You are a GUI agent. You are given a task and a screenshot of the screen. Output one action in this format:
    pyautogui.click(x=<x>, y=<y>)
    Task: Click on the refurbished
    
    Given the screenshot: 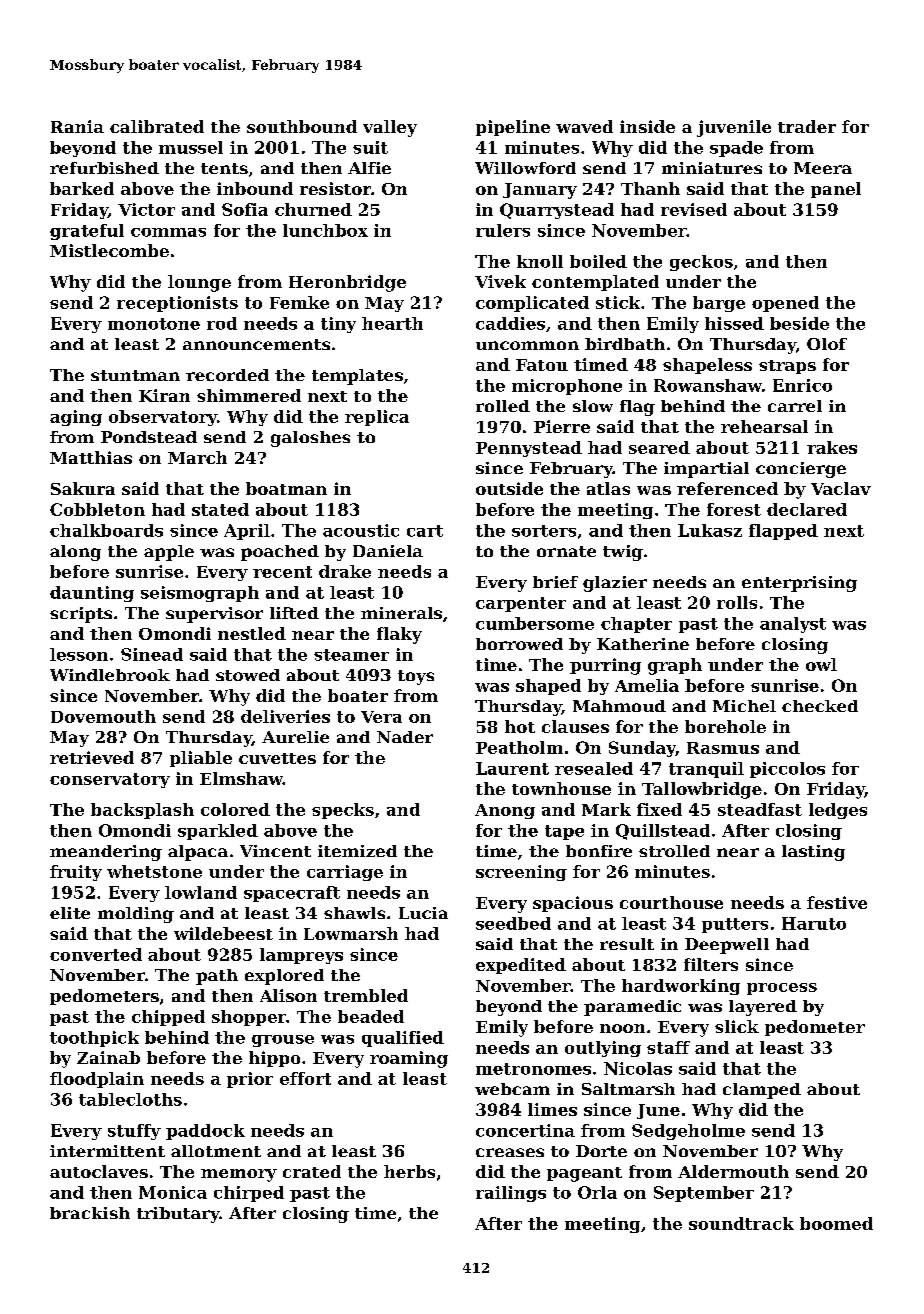 What is the action you would take?
    pyautogui.click(x=104, y=168)
